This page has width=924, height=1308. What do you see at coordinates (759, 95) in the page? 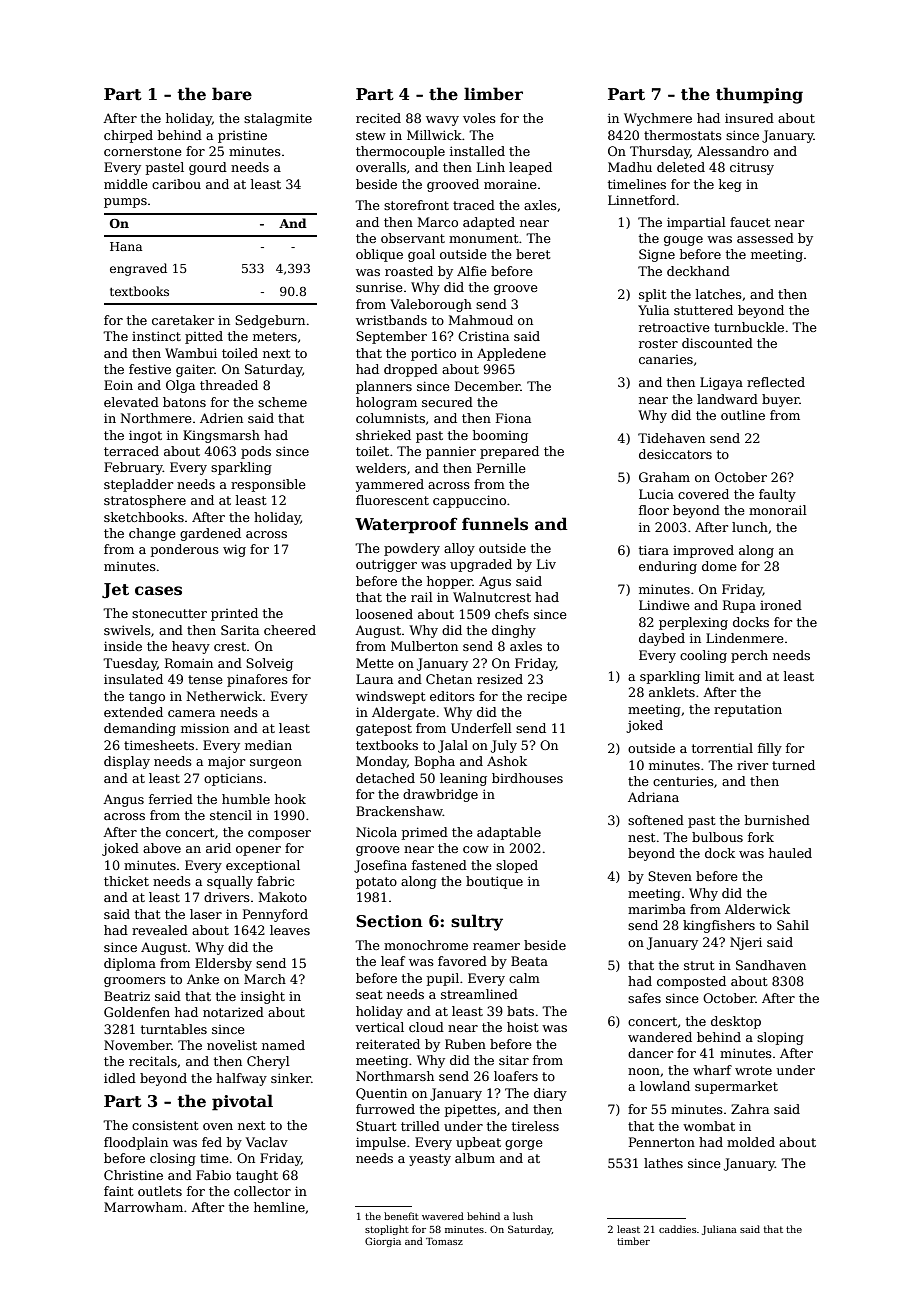
I see `thumping` at bounding box center [759, 95].
